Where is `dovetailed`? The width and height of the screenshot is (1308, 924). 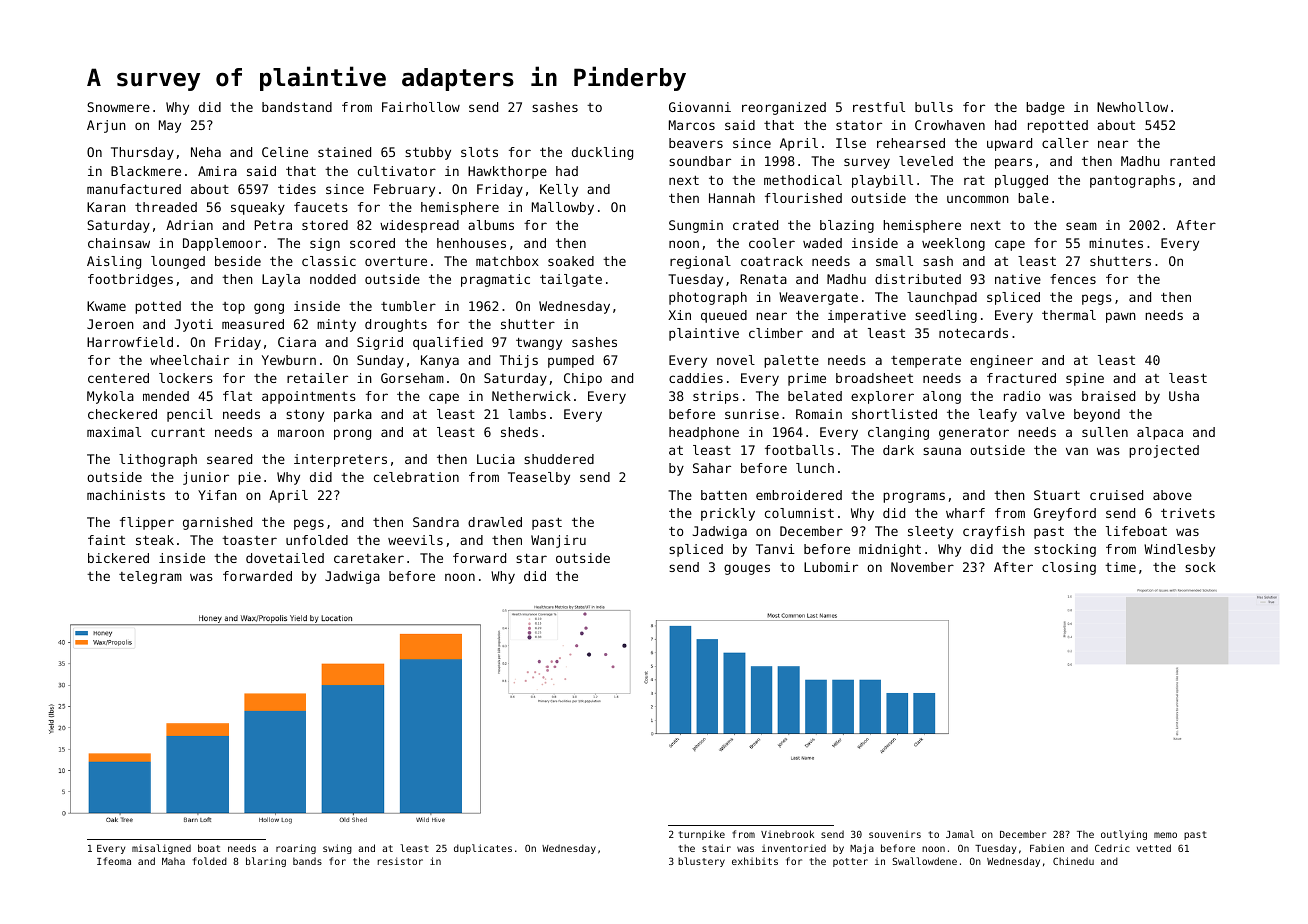
dovetailed is located at coordinates (285, 558).
